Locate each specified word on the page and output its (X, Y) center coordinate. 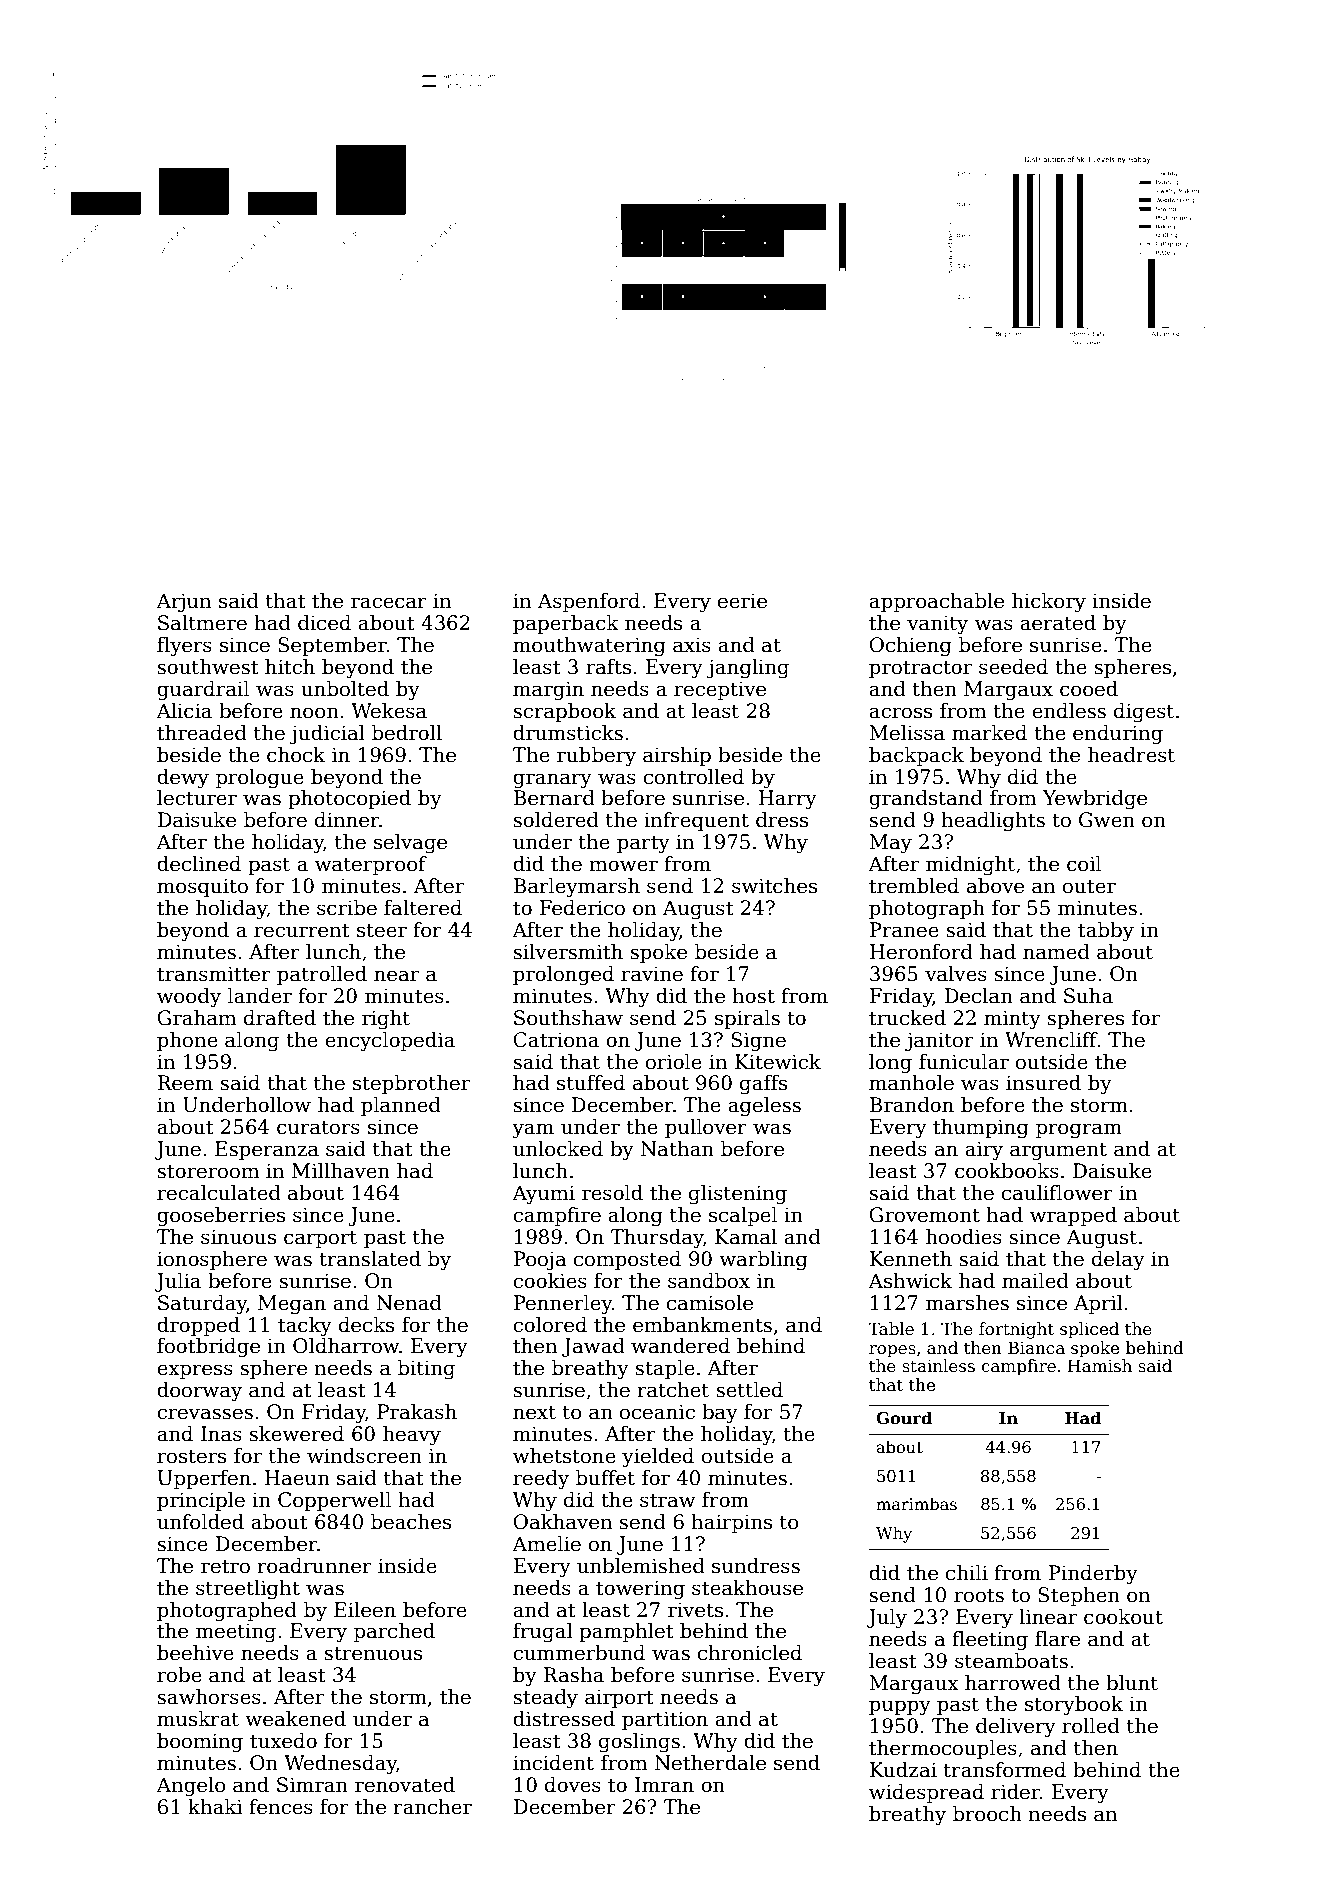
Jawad (593, 1347)
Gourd (904, 1418)
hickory (1049, 603)
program (1079, 1131)
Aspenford (589, 602)
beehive (195, 1653)
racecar (389, 603)
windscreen (364, 1456)
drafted (280, 1018)
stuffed (591, 1083)
